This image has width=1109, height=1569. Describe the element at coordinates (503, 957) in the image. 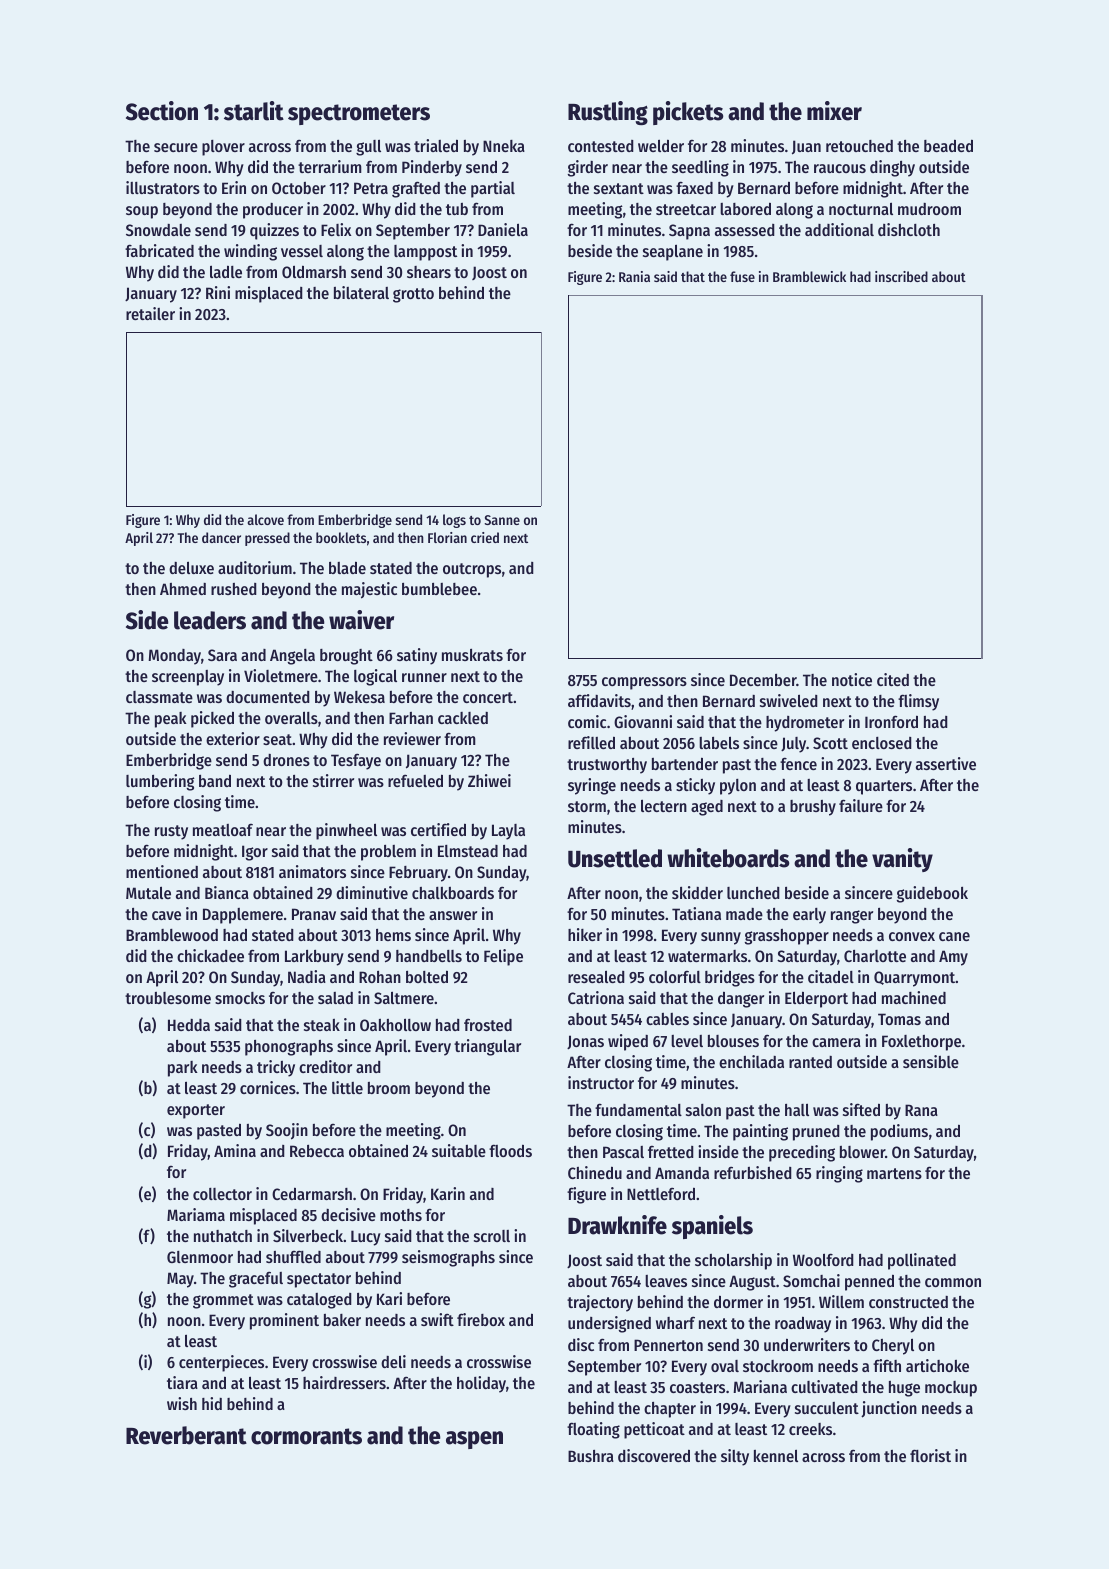

I see `Felipe` at that location.
